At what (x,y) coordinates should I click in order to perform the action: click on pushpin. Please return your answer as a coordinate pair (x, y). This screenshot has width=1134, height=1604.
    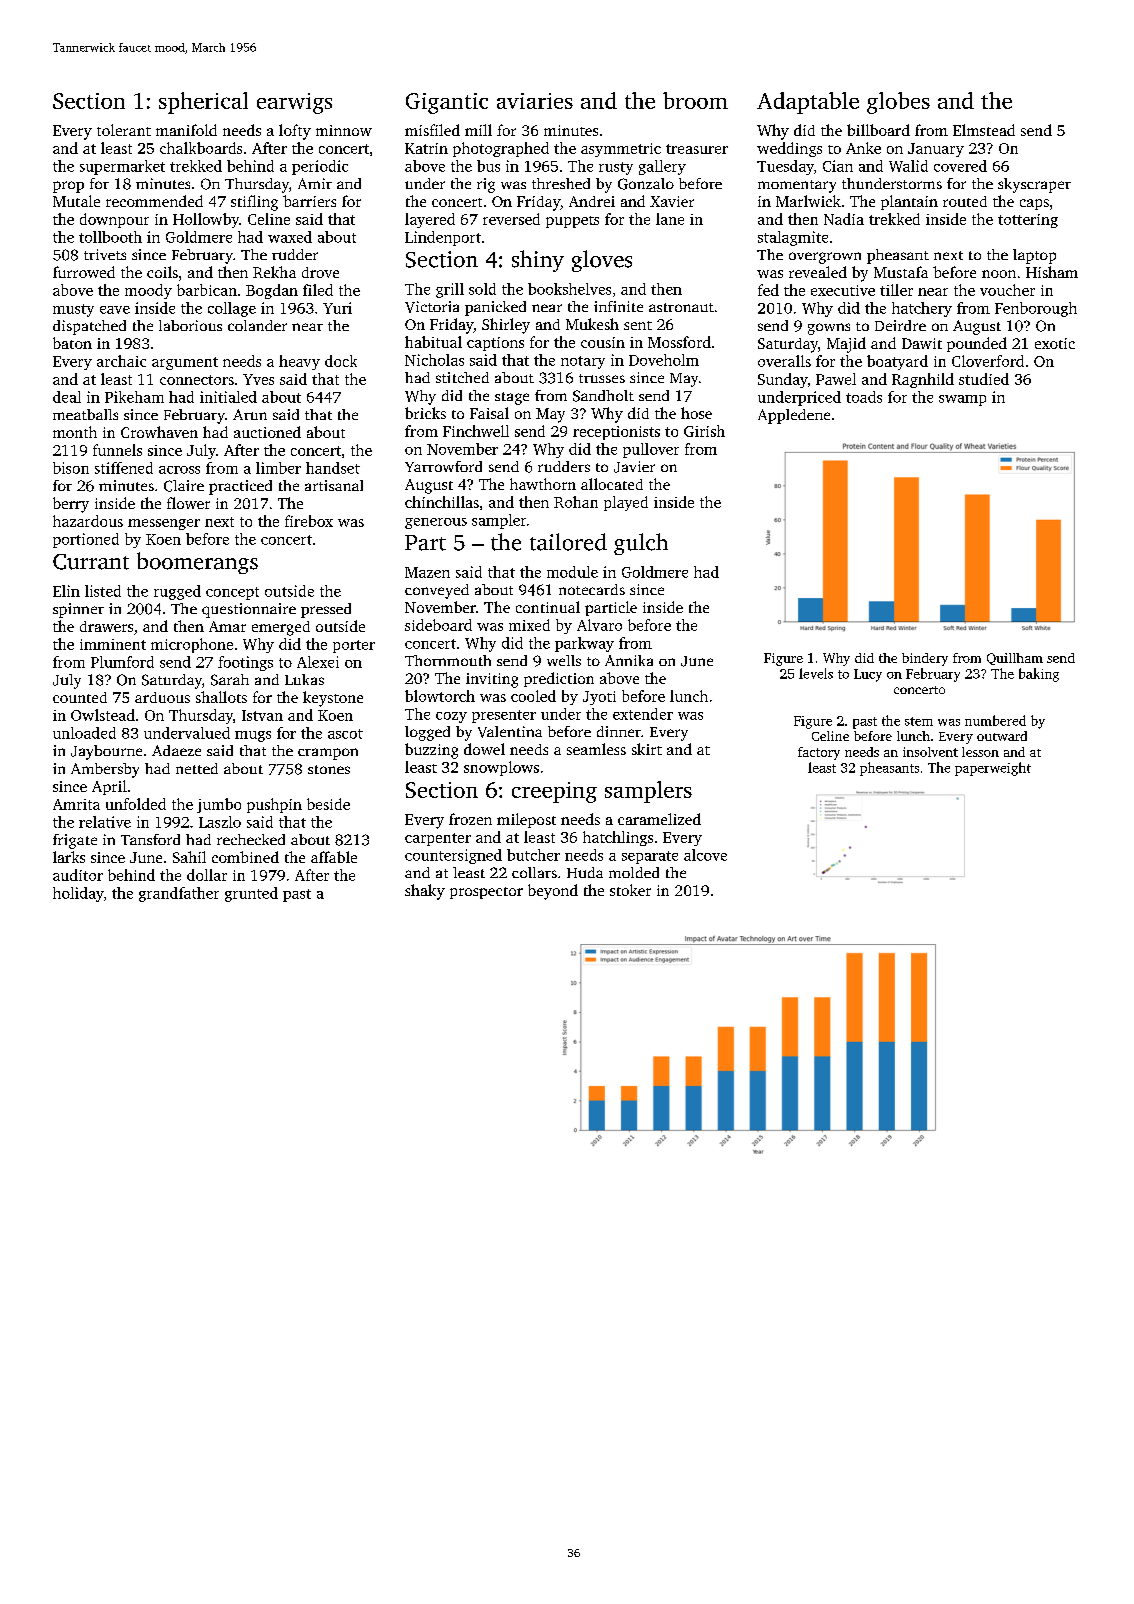
    Looking at the image, I should click on (274, 805).
